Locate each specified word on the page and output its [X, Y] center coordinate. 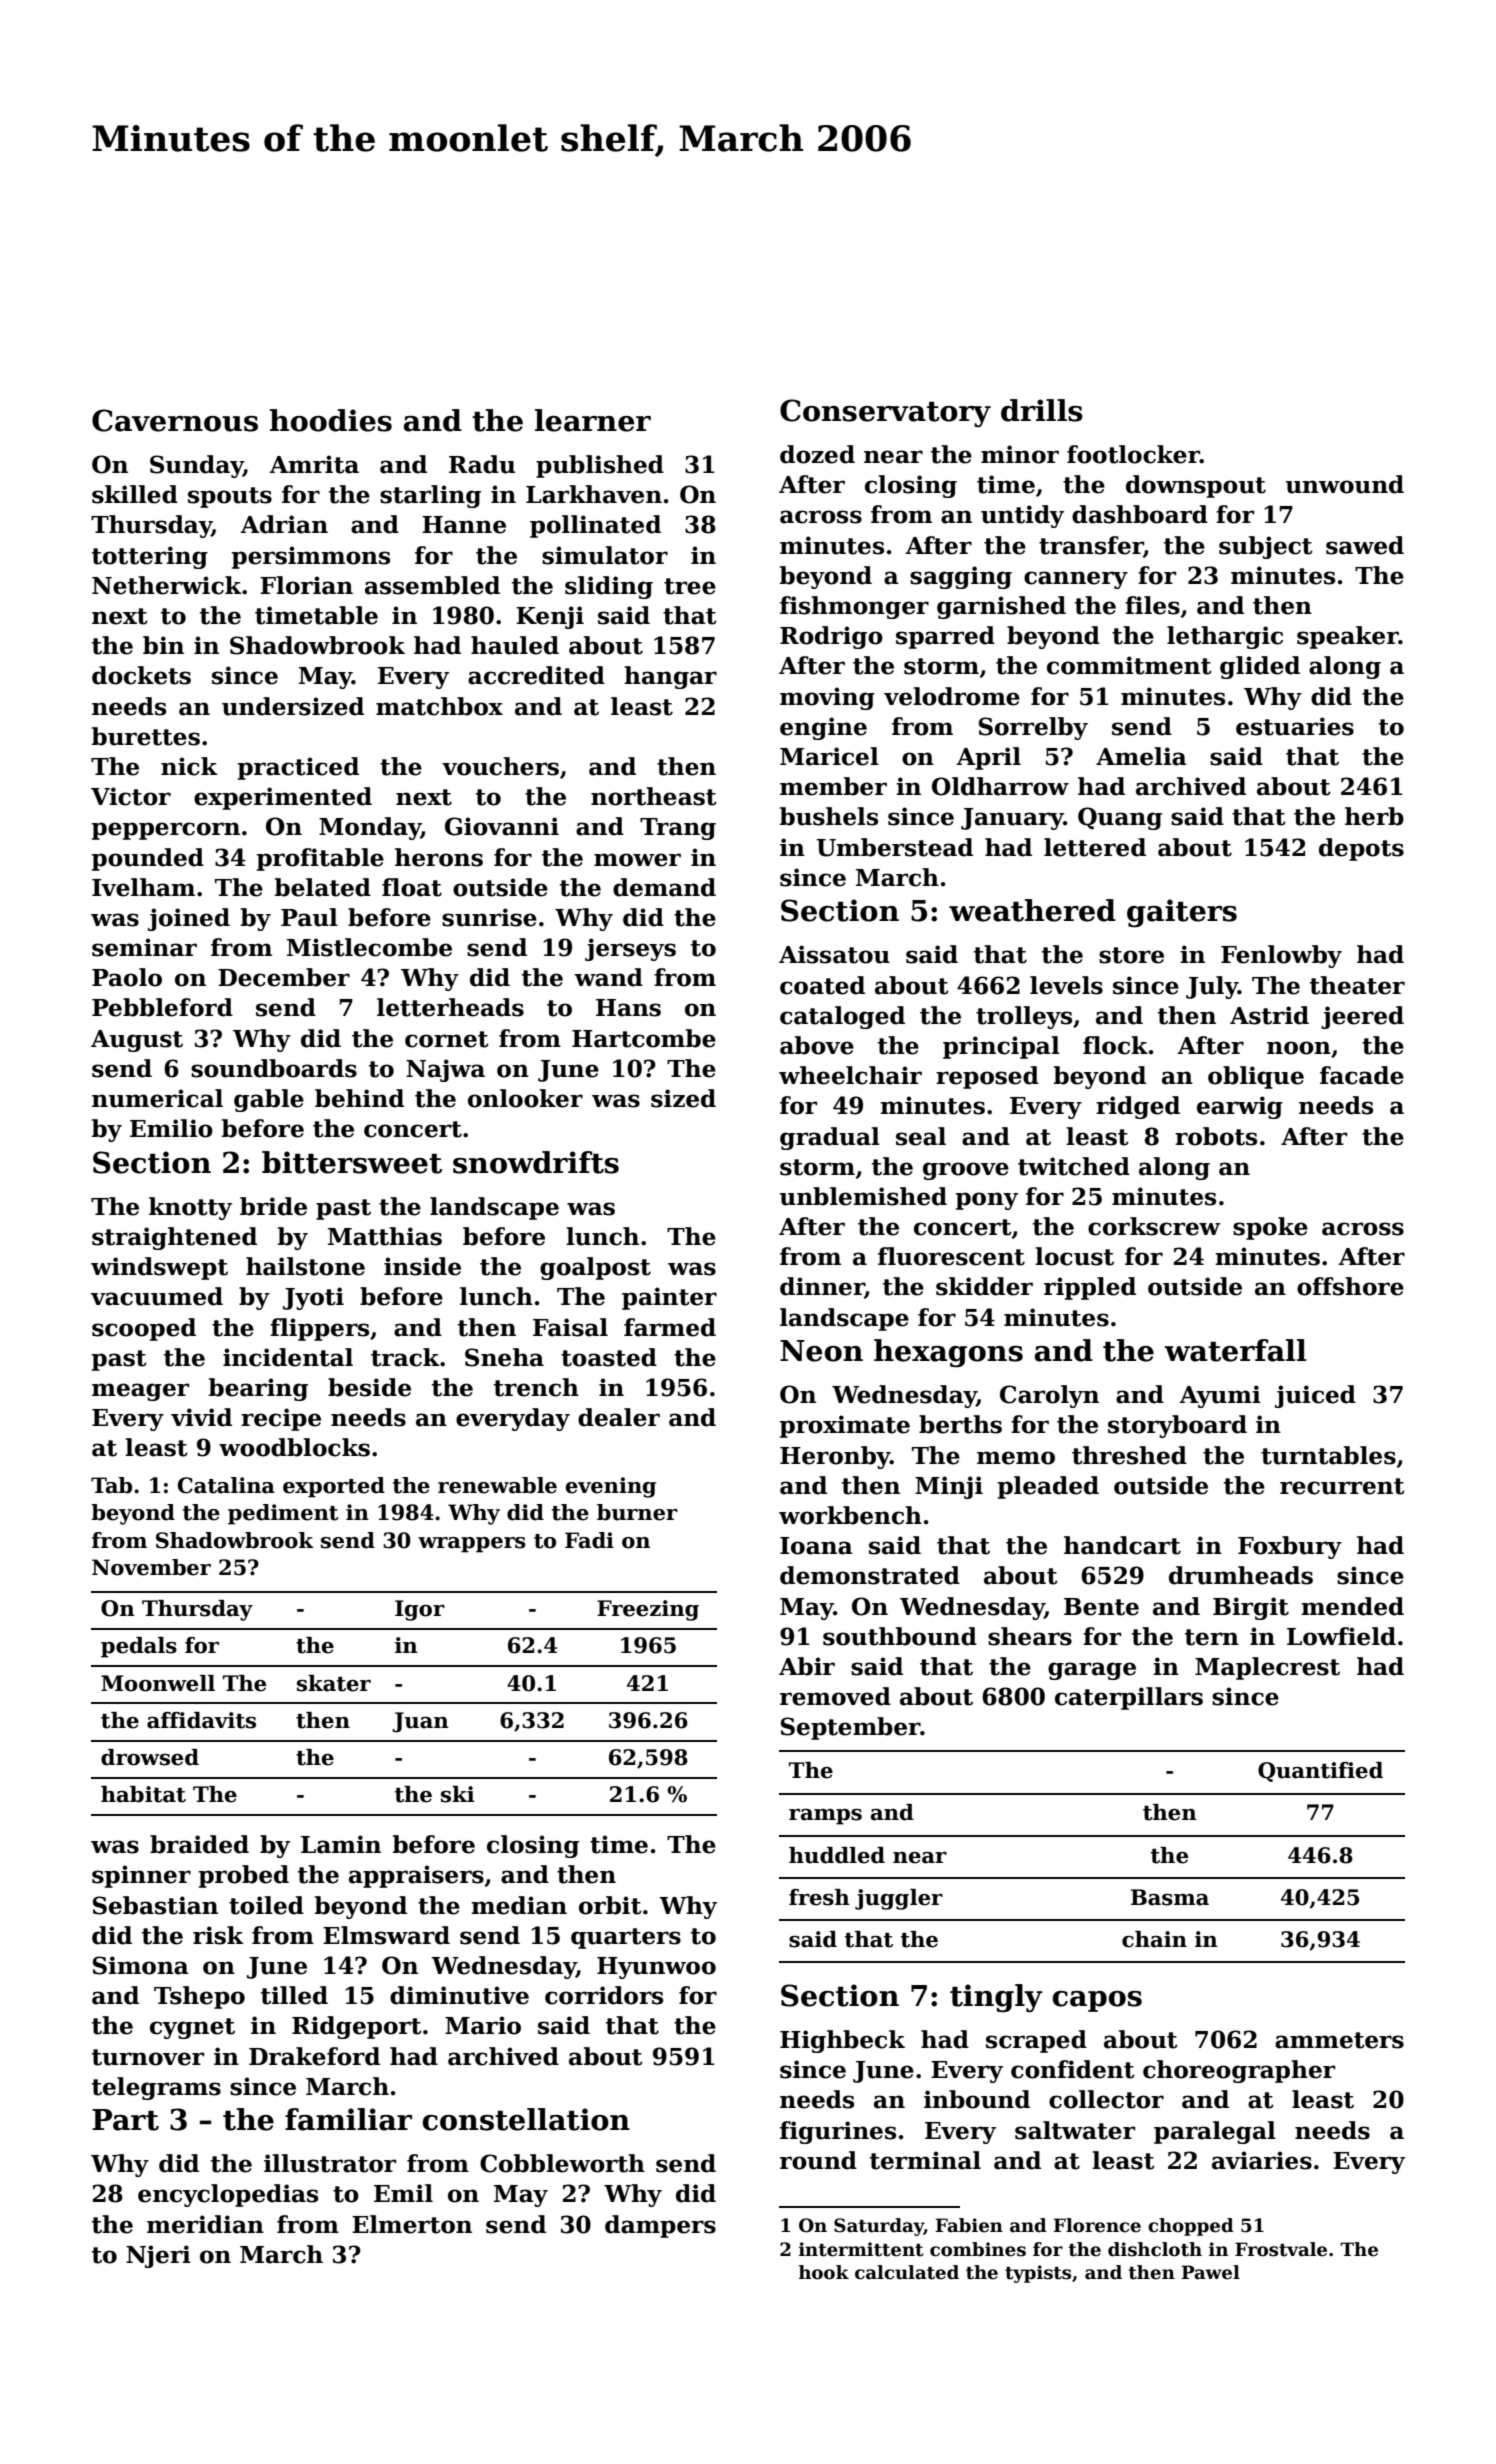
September [851, 1728]
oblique [1256, 1077]
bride [273, 1206]
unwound [1345, 484]
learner [593, 420]
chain [1154, 1939]
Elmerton [412, 2224]
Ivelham [143, 887]
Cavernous [175, 420]
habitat [143, 1794]
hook [824, 2272]
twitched [1074, 1166]
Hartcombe [644, 1038]
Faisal [570, 1327]
